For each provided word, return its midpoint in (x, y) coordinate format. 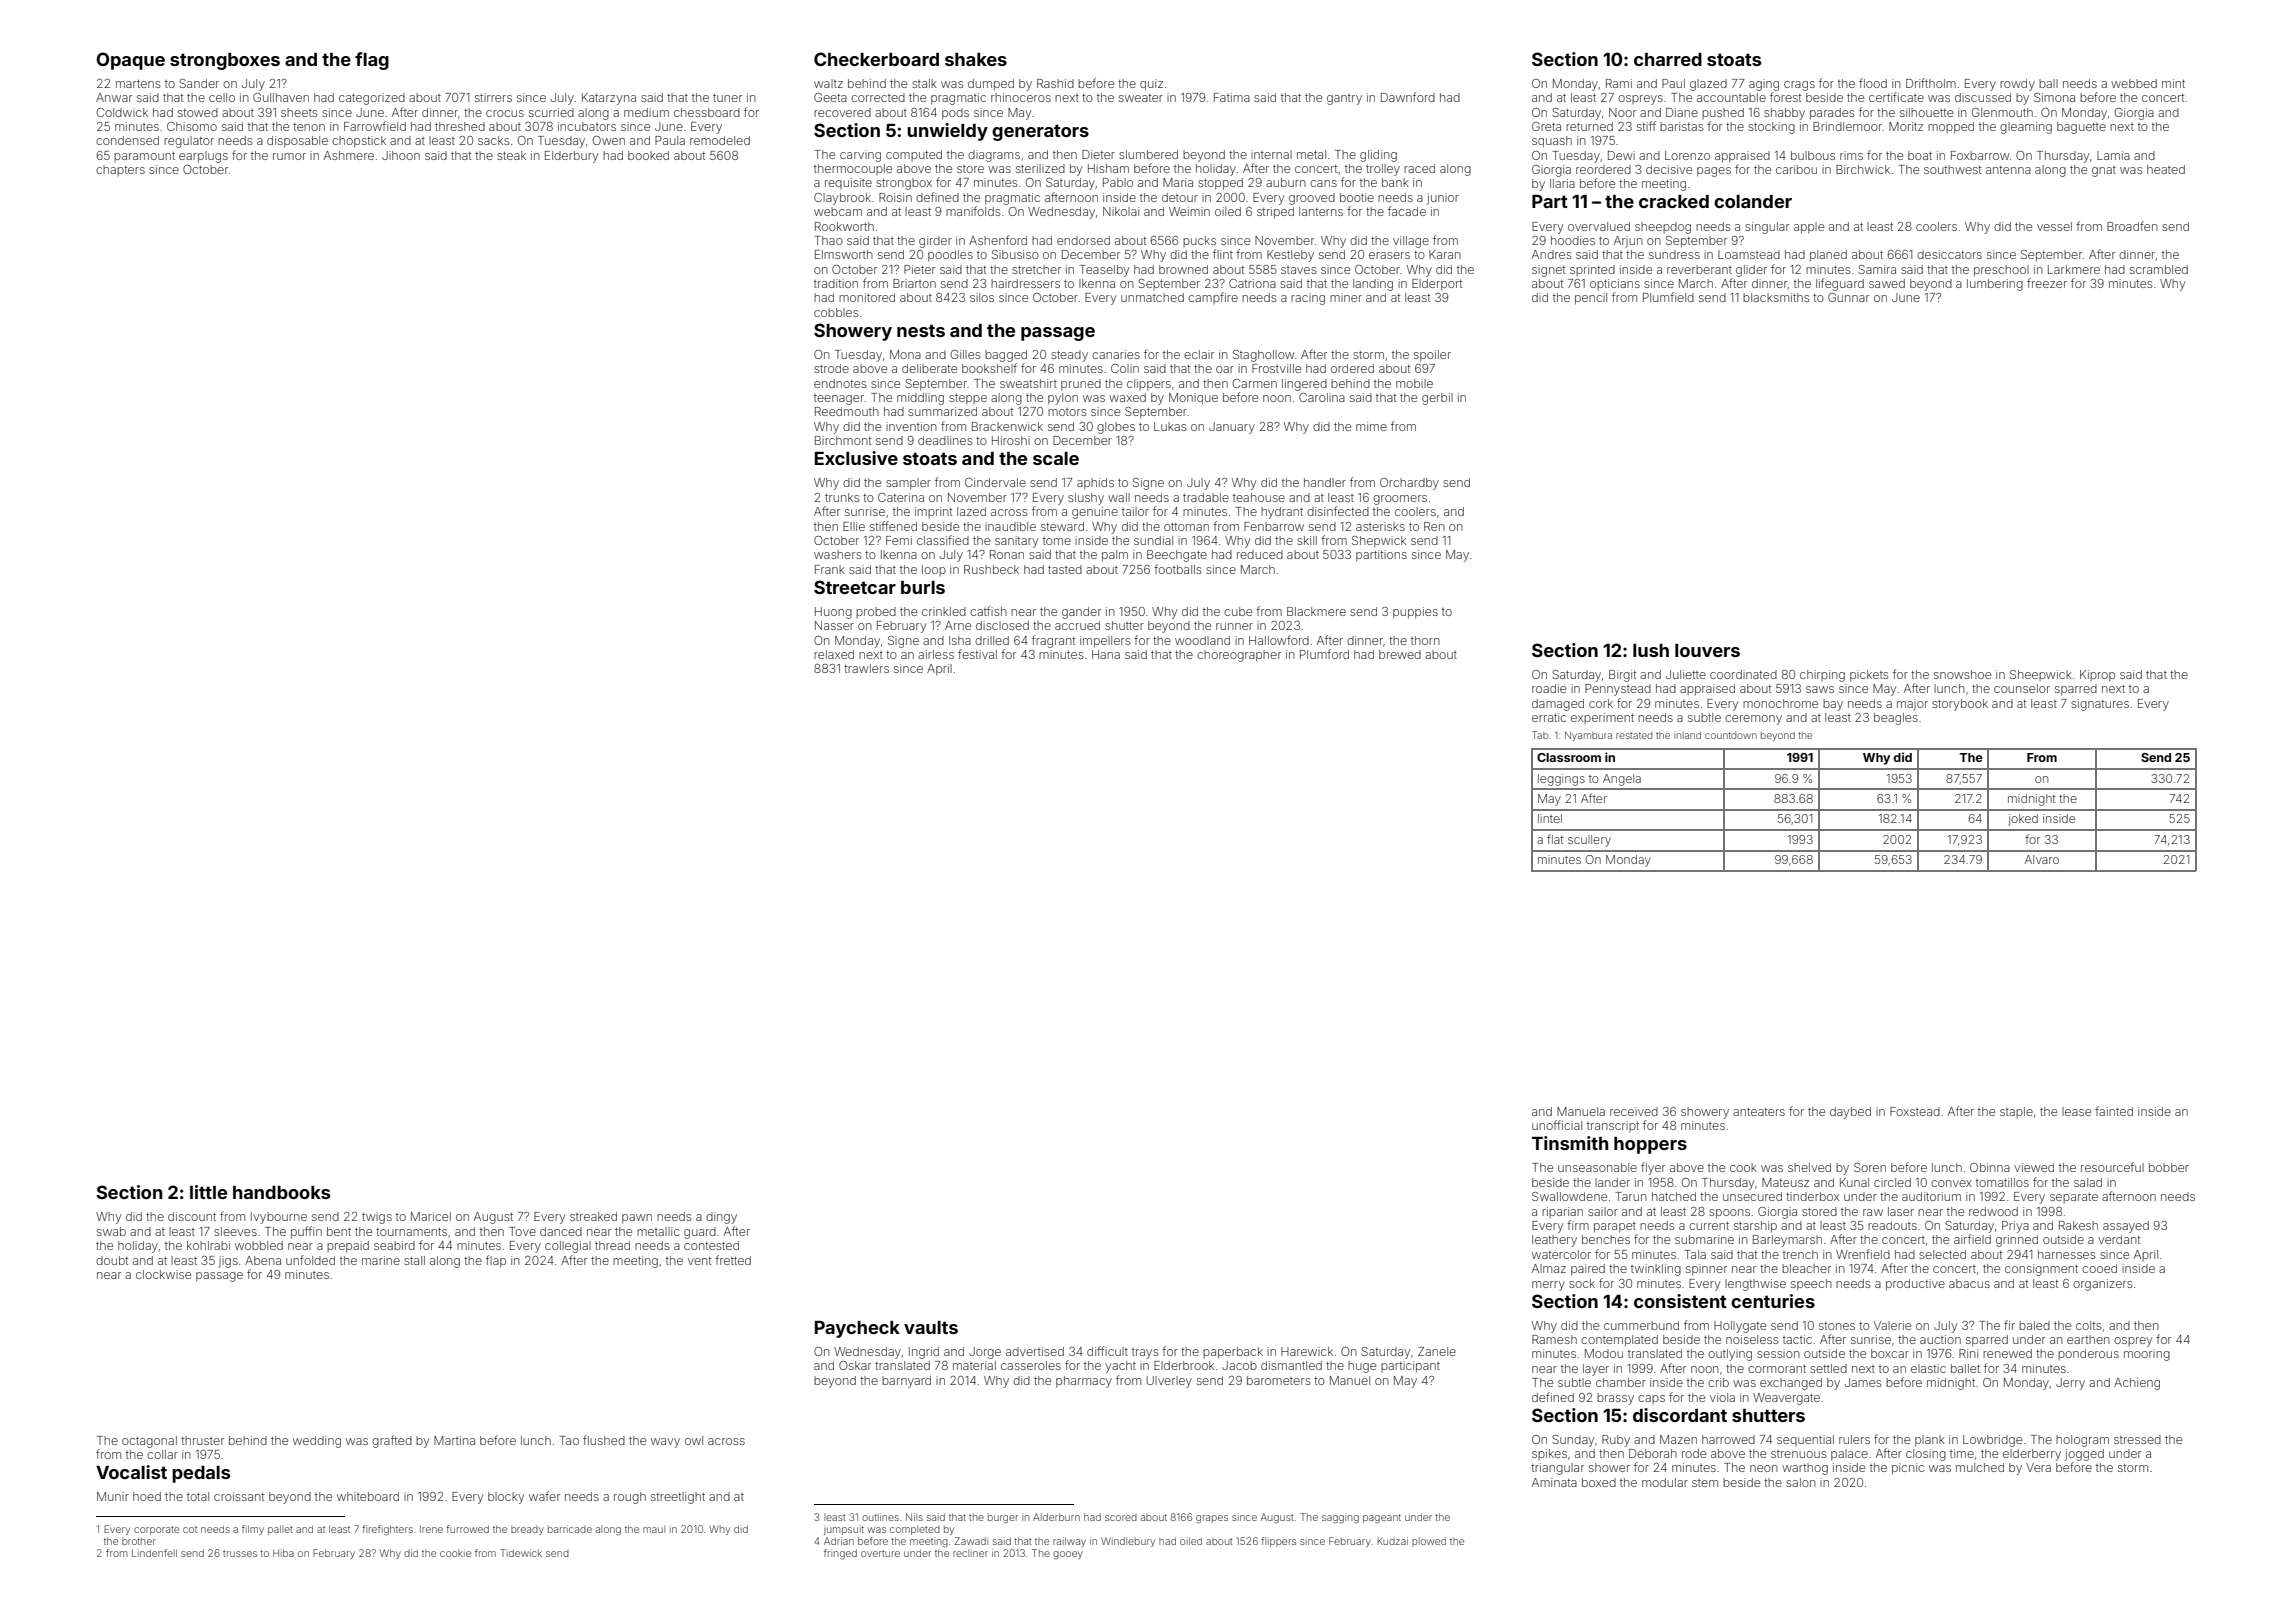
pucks (1199, 241)
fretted (733, 1260)
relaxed (834, 654)
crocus (505, 113)
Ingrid (924, 1353)
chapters (120, 170)
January (1232, 428)
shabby (1784, 114)
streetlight (678, 1498)
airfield (1972, 1239)
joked (2023, 820)
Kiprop (2097, 676)
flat (1555, 839)
